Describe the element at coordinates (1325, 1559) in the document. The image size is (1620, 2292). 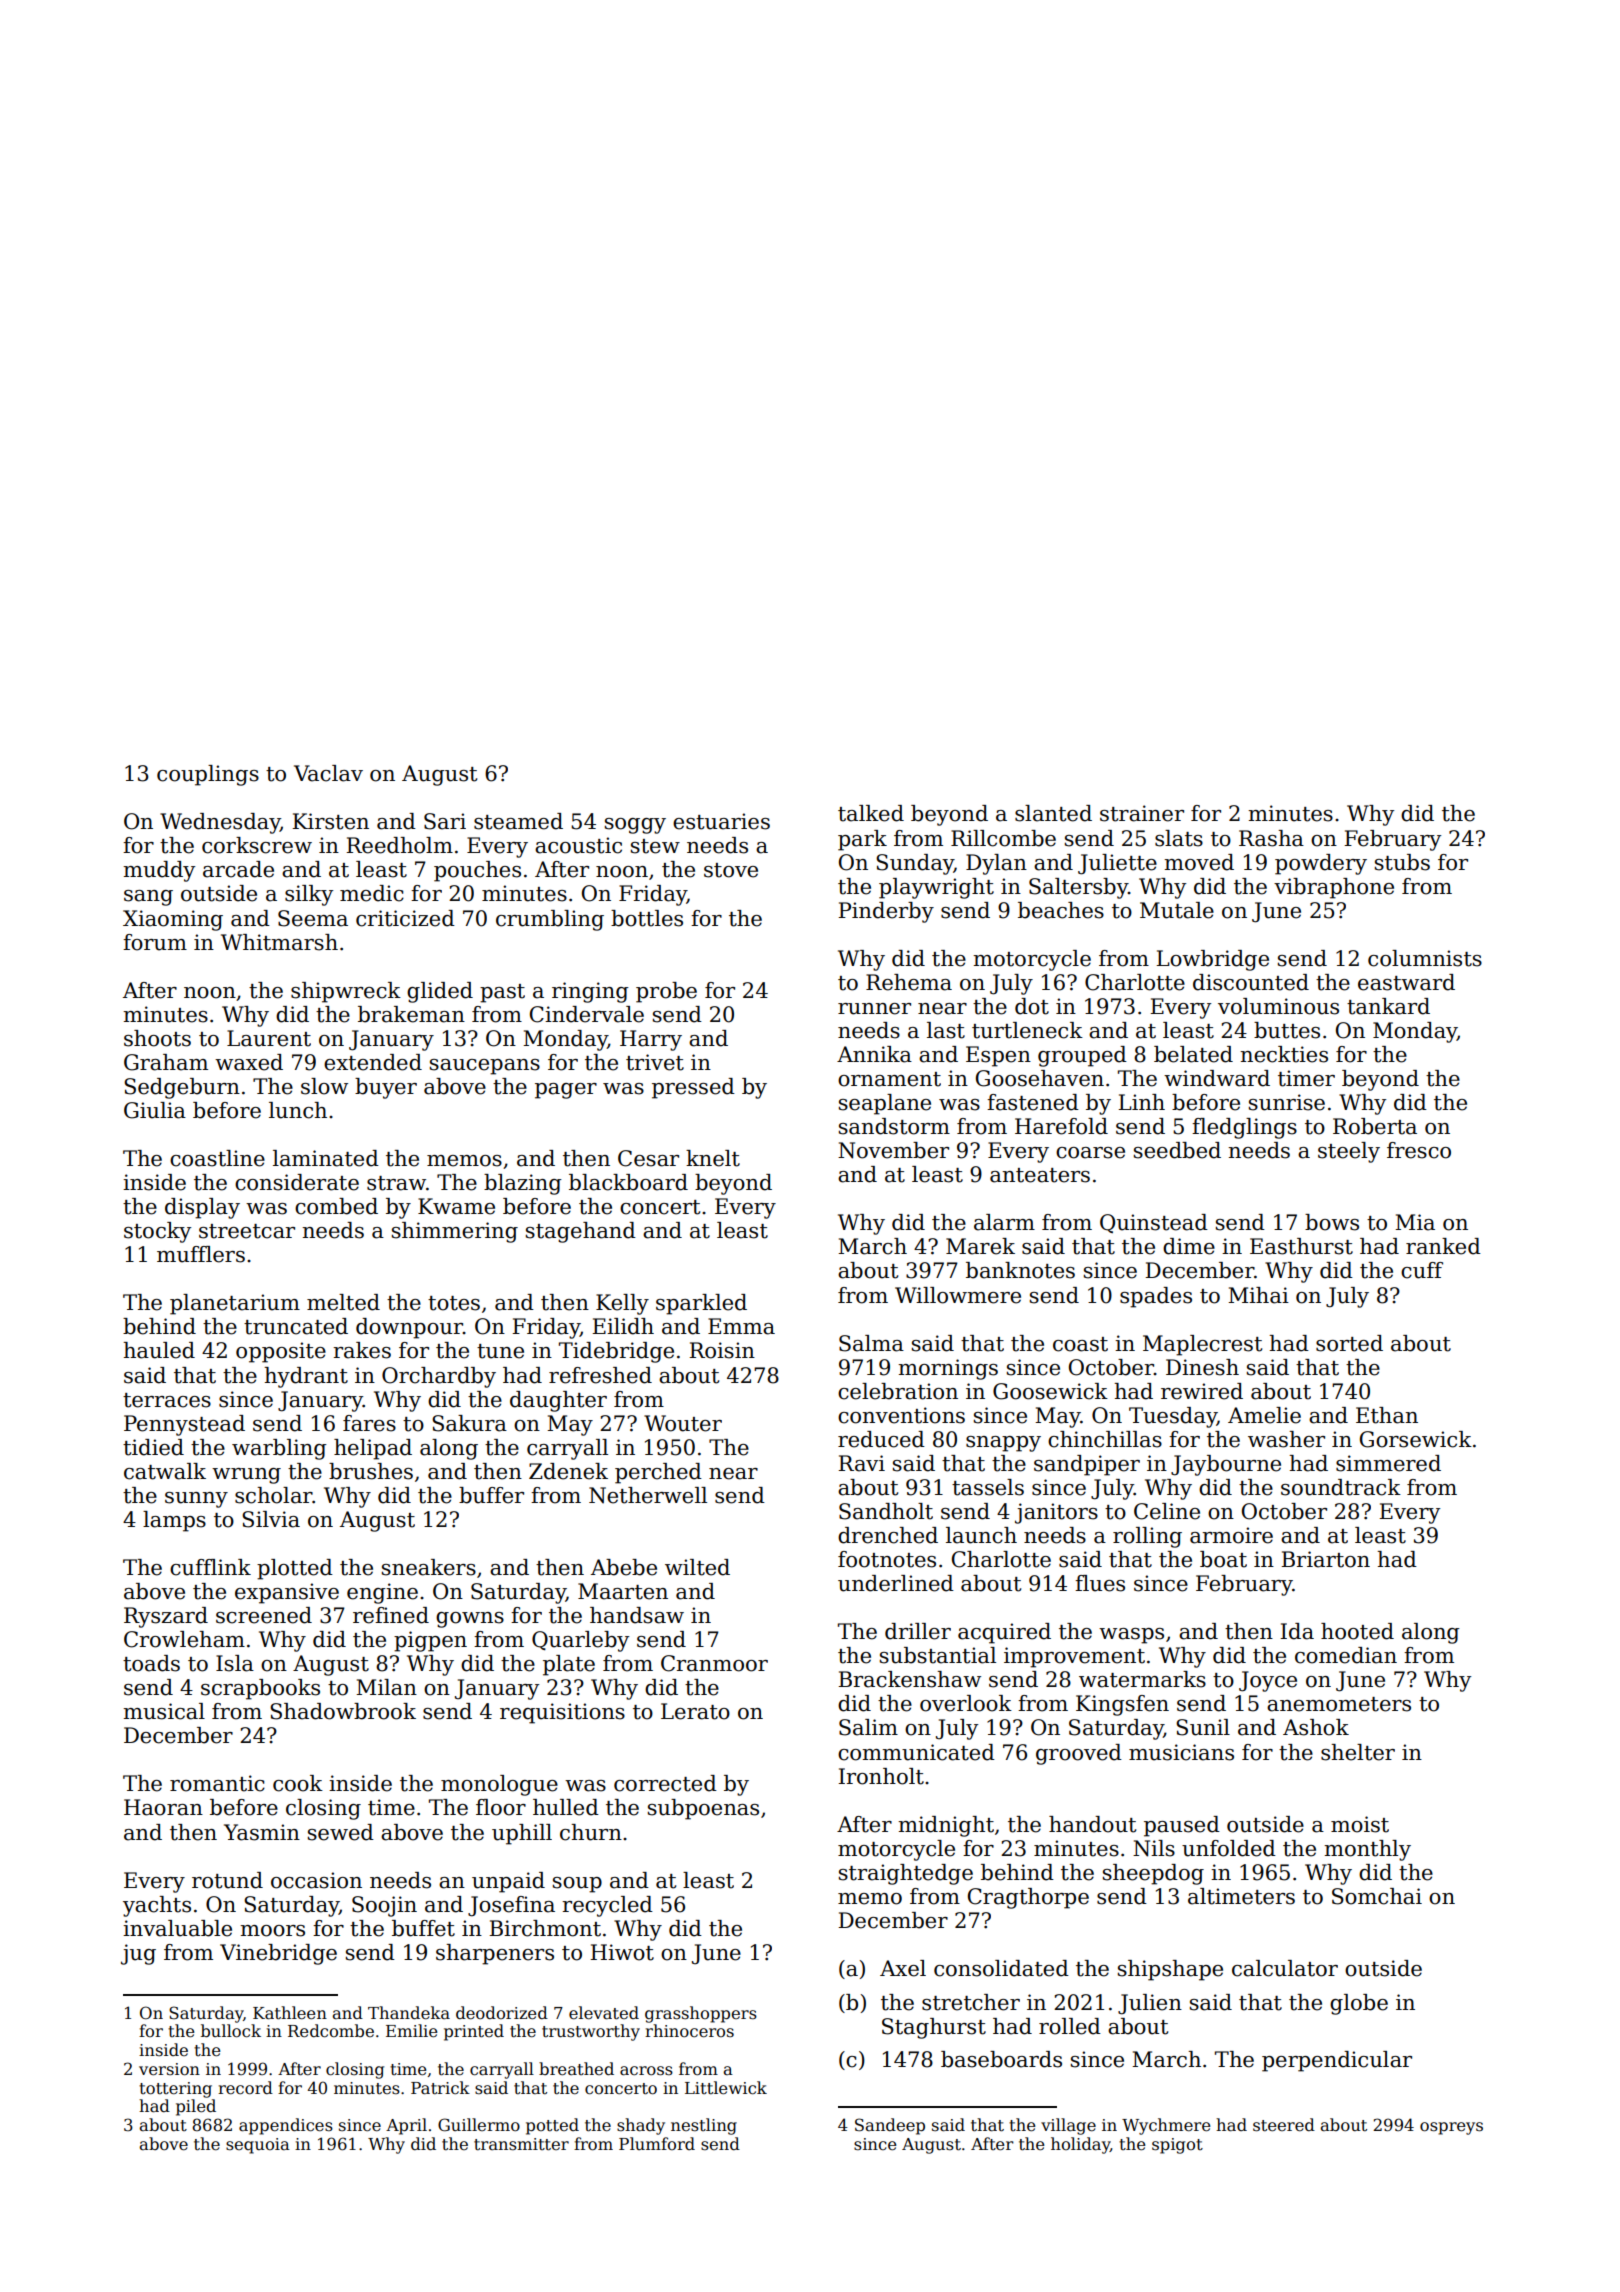
I see `Briarton` at that location.
